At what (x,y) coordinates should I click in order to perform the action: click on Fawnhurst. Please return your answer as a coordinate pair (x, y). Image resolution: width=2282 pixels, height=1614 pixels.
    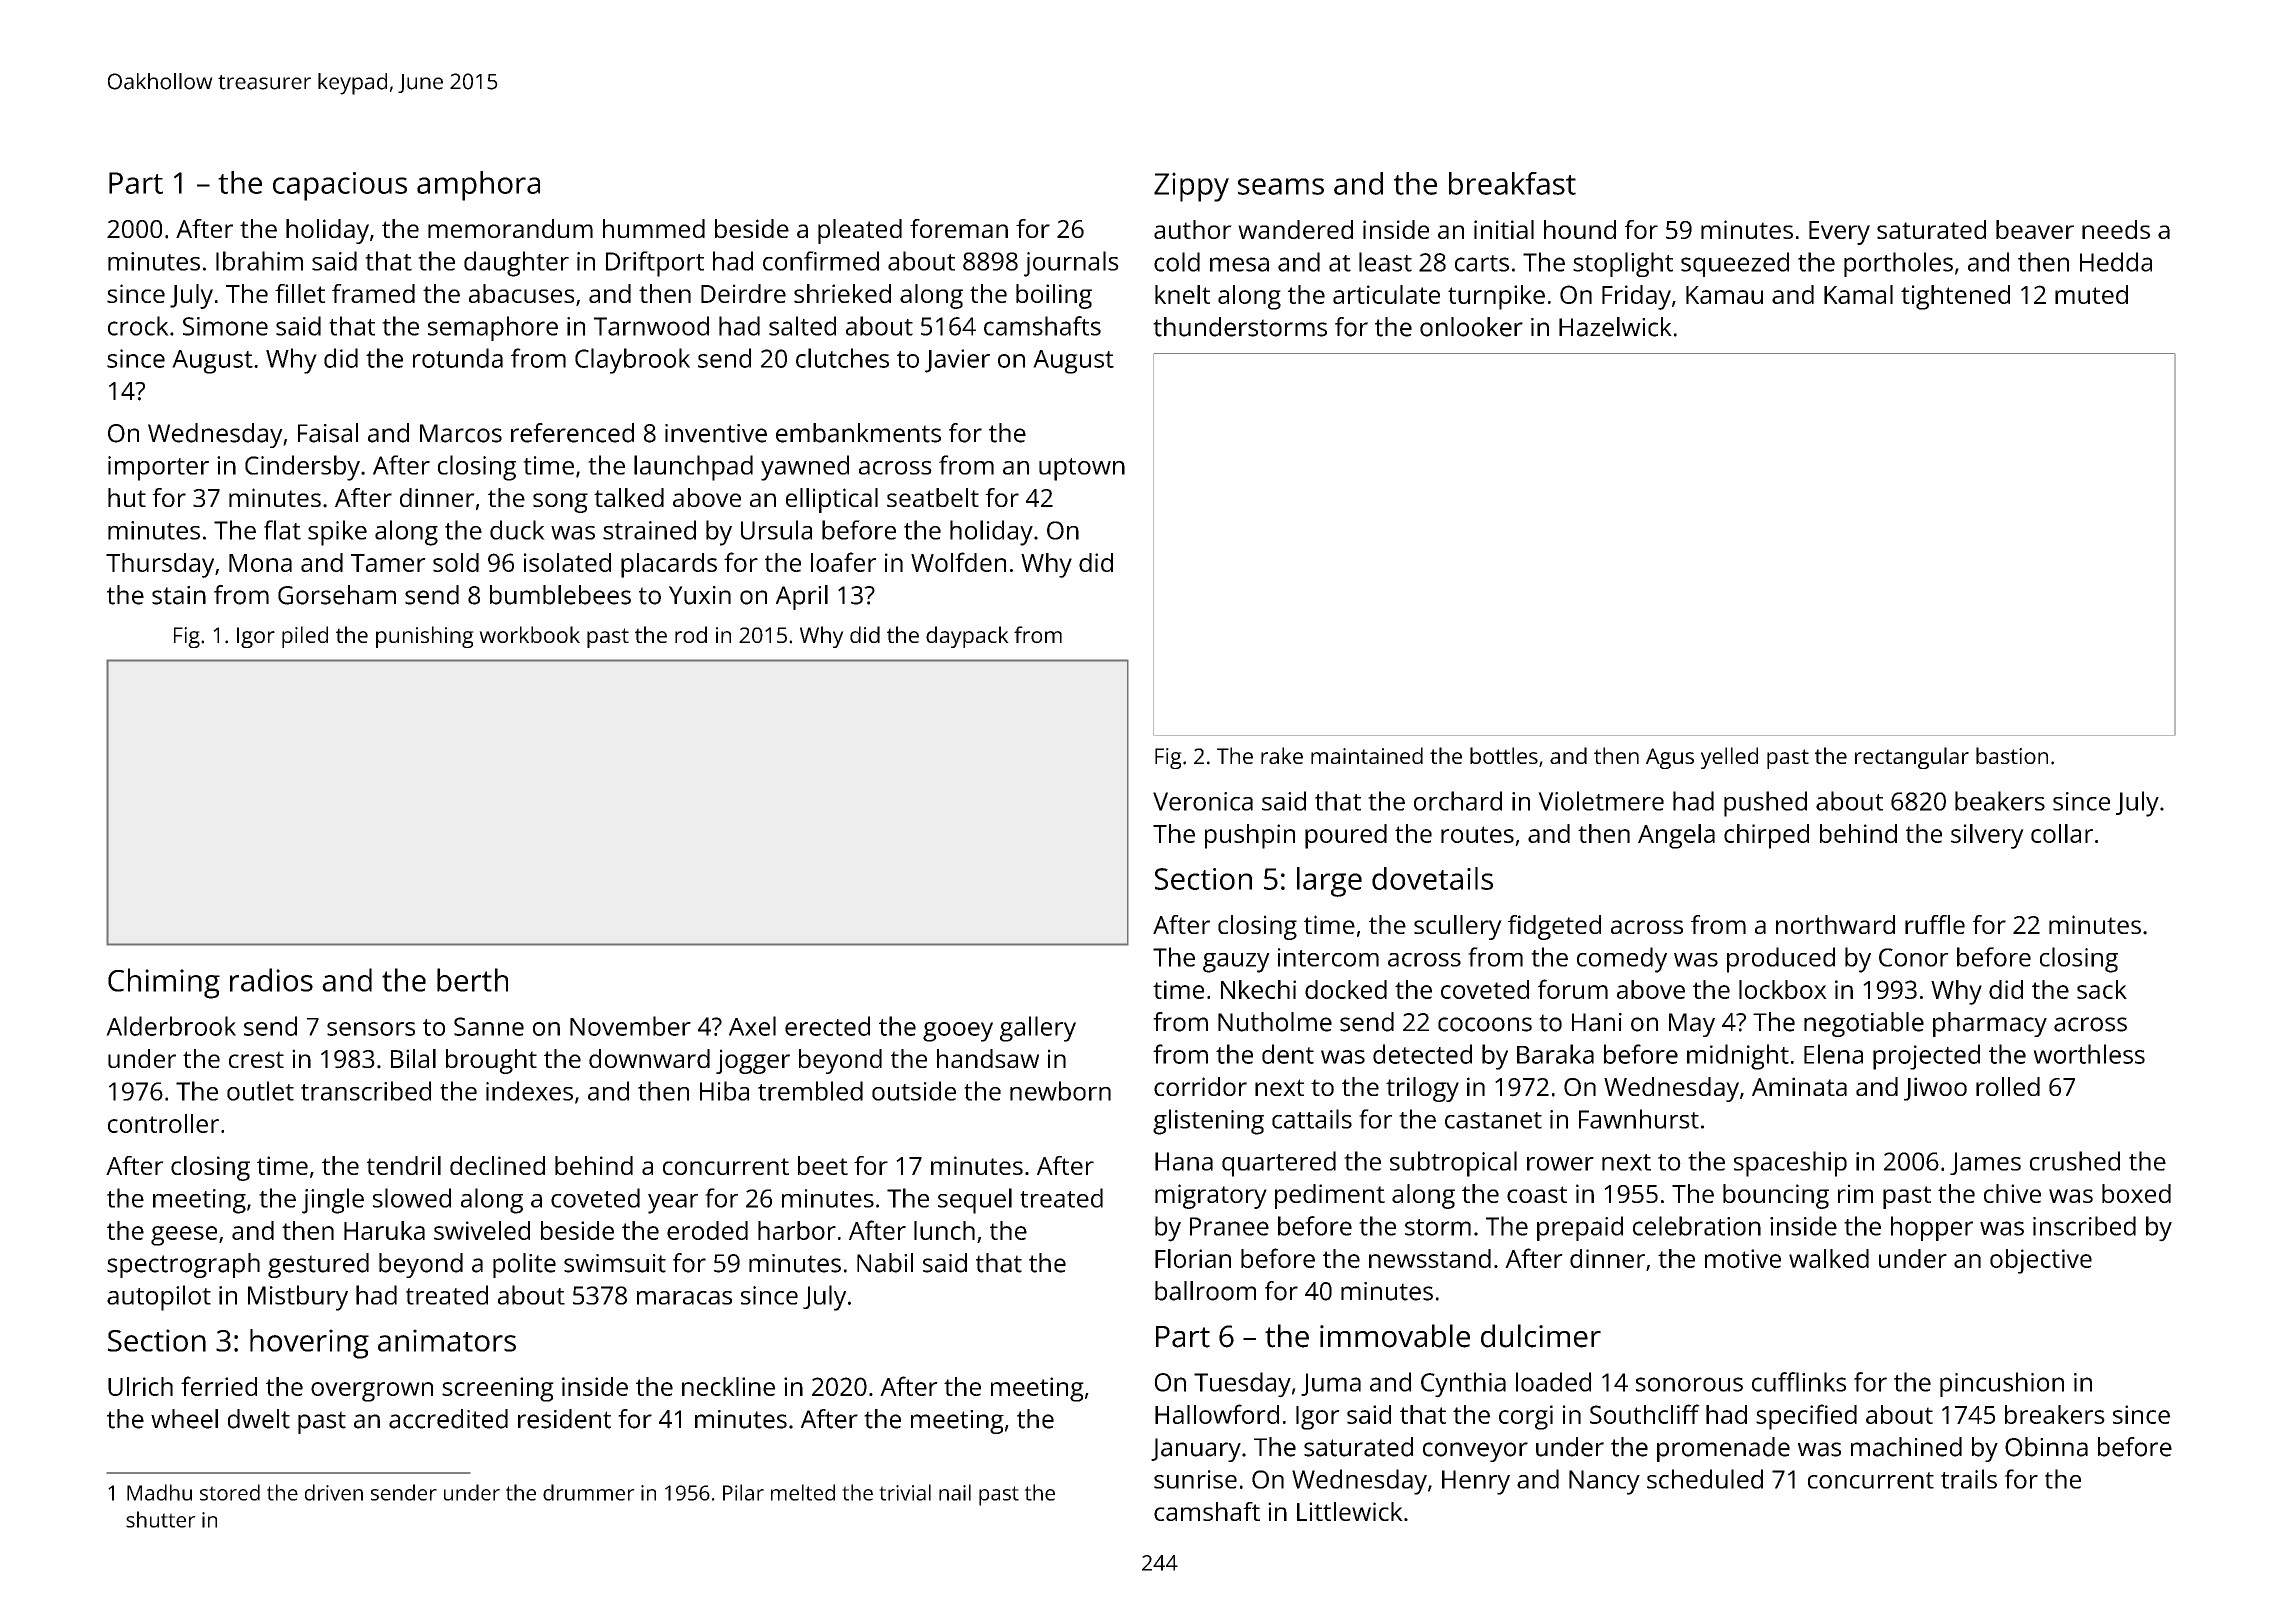
    Looking at the image, I should click on (1639, 1119).
